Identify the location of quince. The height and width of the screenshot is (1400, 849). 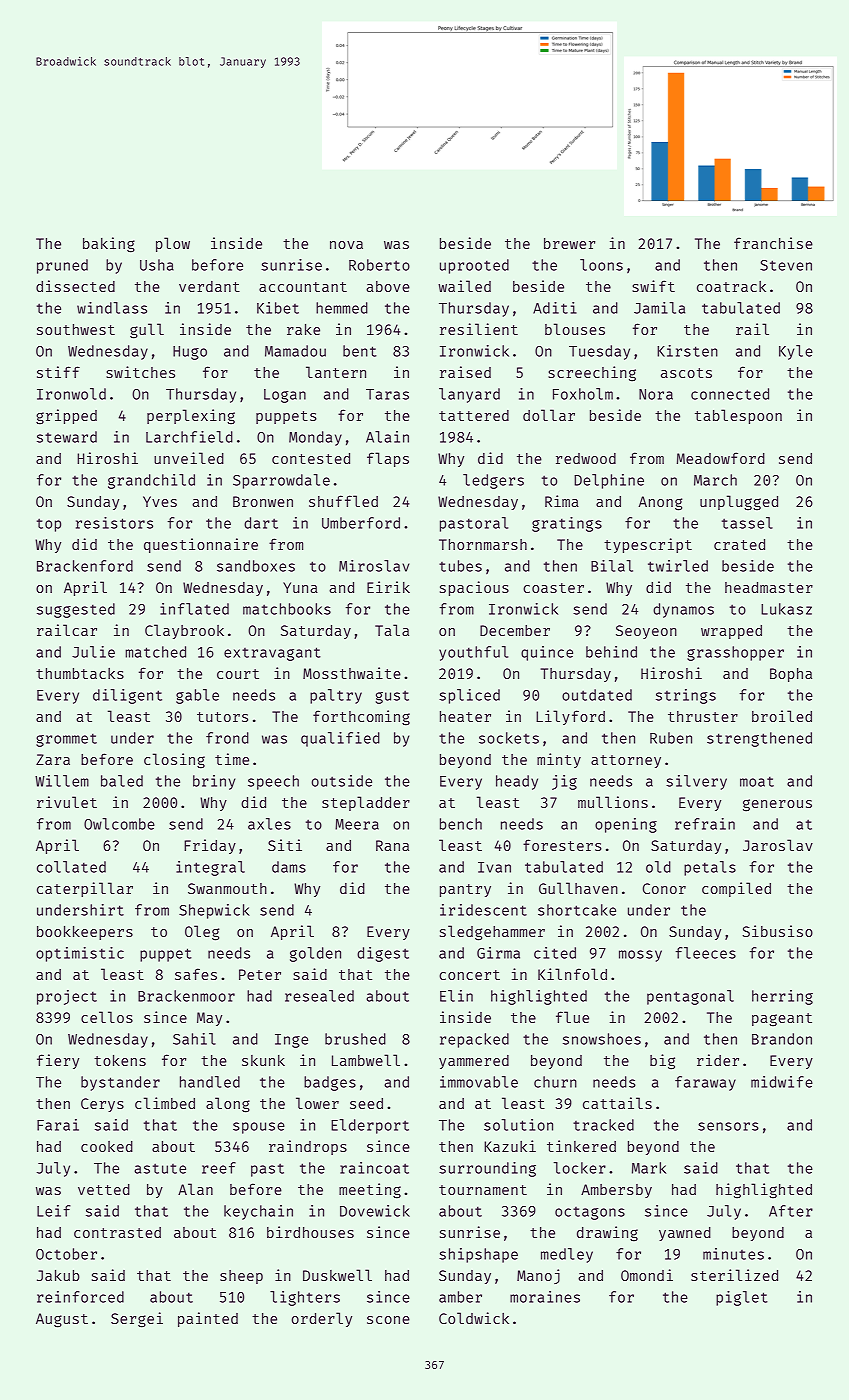
(547, 653).
